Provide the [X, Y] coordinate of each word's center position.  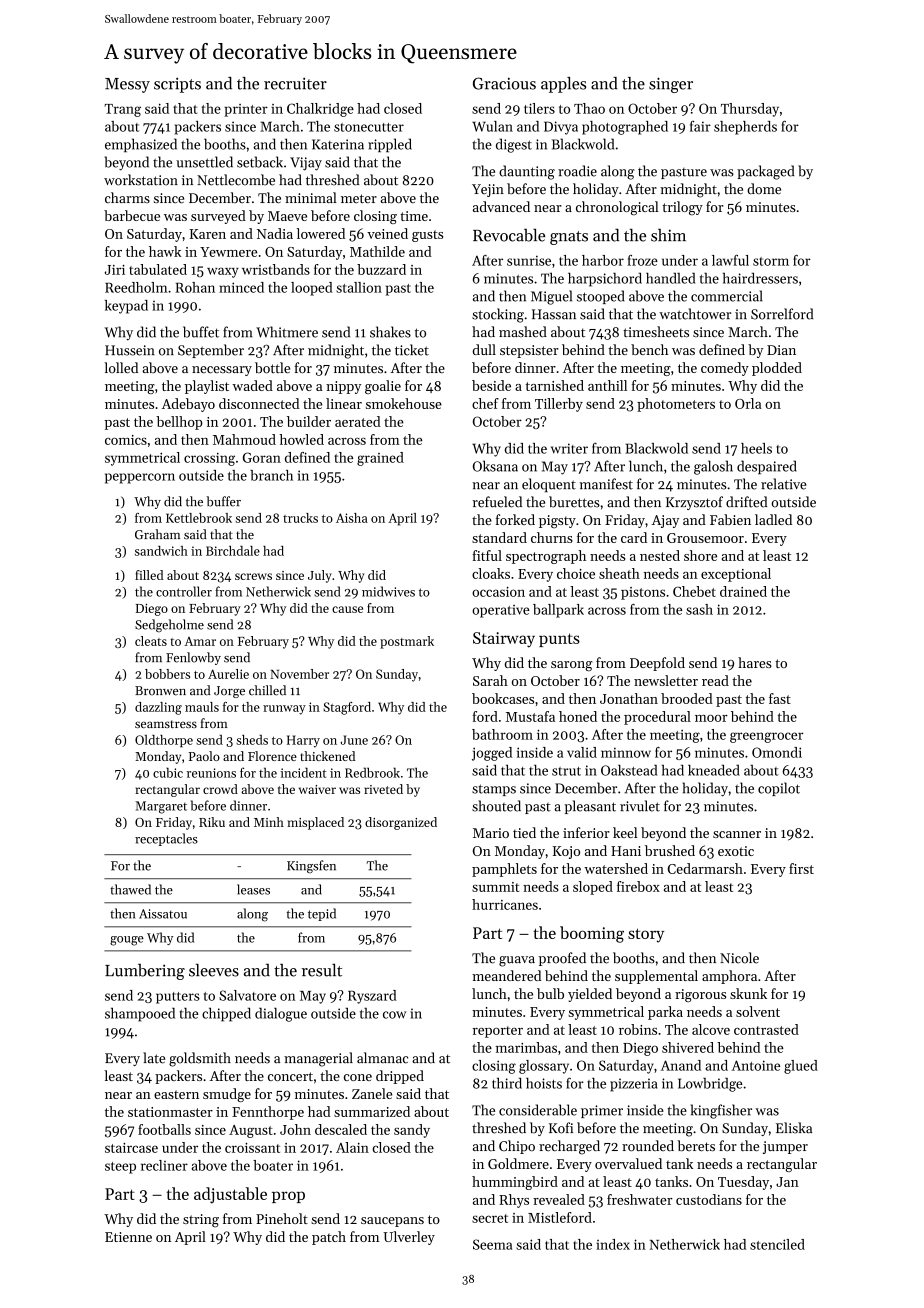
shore [700, 555]
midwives [388, 591]
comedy [725, 369]
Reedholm [136, 287]
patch [329, 1238]
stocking [498, 315]
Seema [492, 1244]
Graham [157, 534]
